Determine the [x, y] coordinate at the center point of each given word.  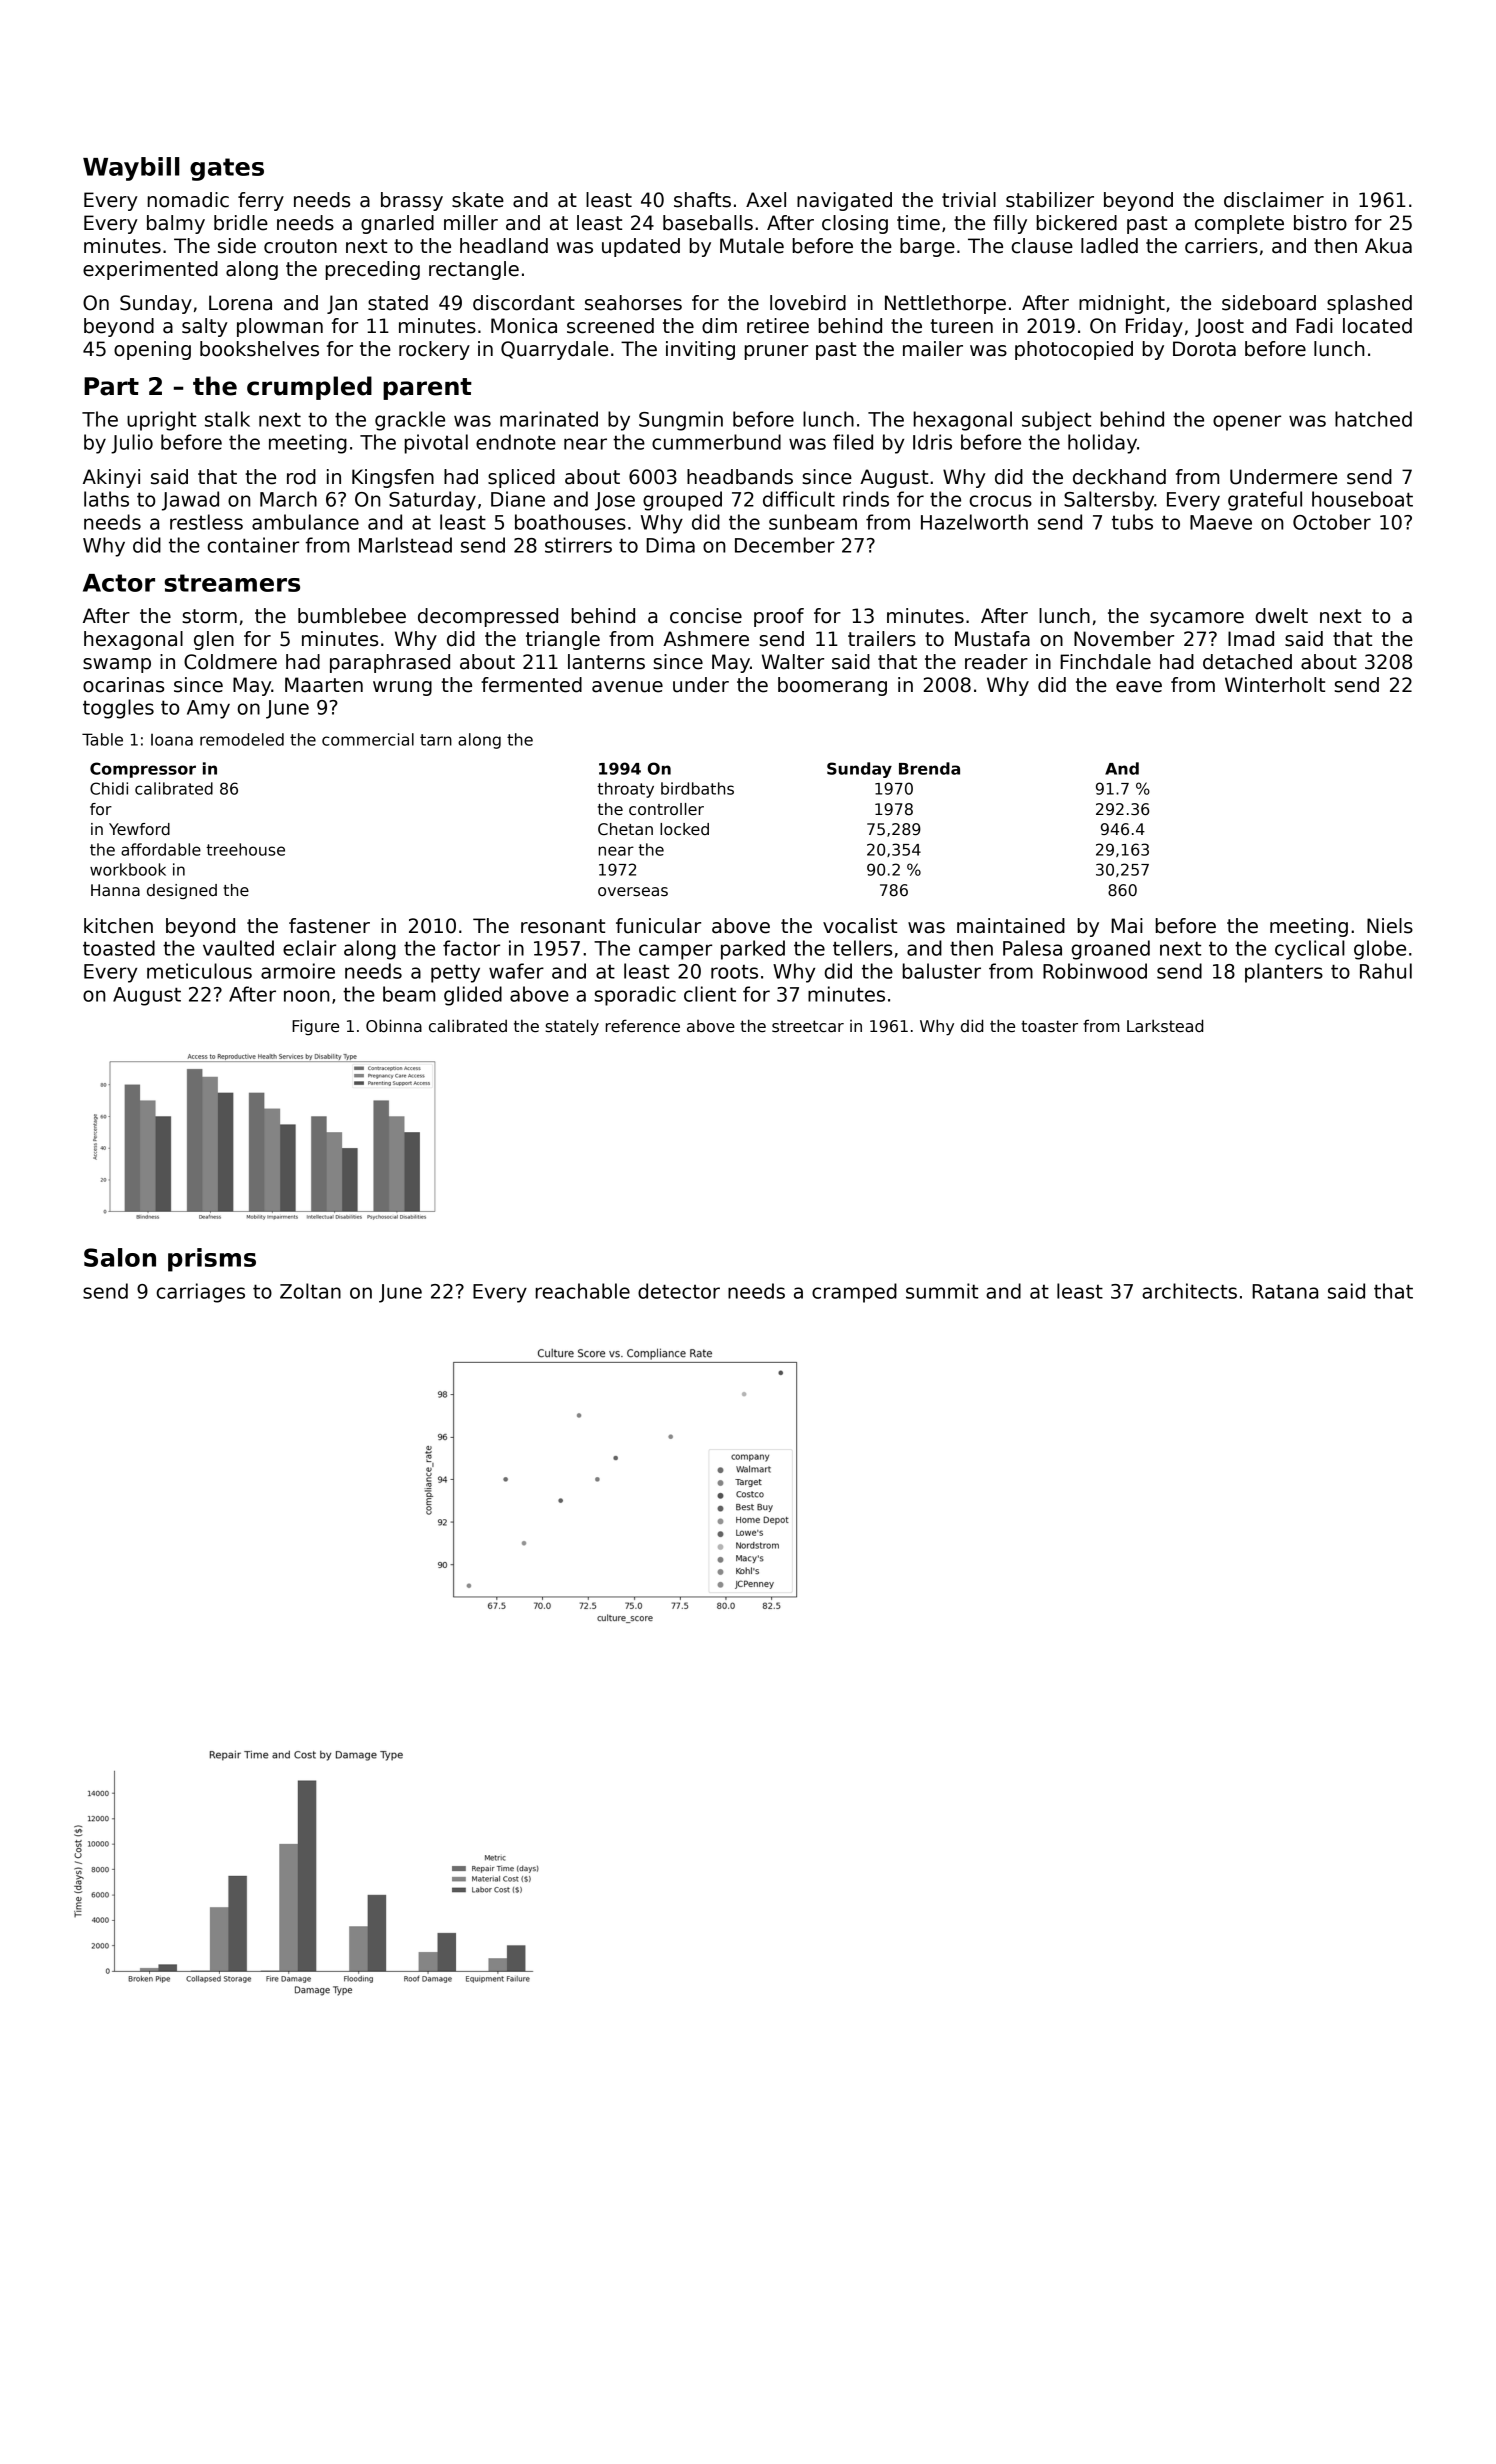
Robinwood [1095, 971]
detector [679, 1291]
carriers [1221, 246]
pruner [776, 352]
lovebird [808, 303]
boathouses [570, 522]
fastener [329, 926]
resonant [563, 926]
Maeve [1221, 522]
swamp [117, 665]
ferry [261, 201]
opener [1247, 423]
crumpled [309, 388]
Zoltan [310, 1291]
